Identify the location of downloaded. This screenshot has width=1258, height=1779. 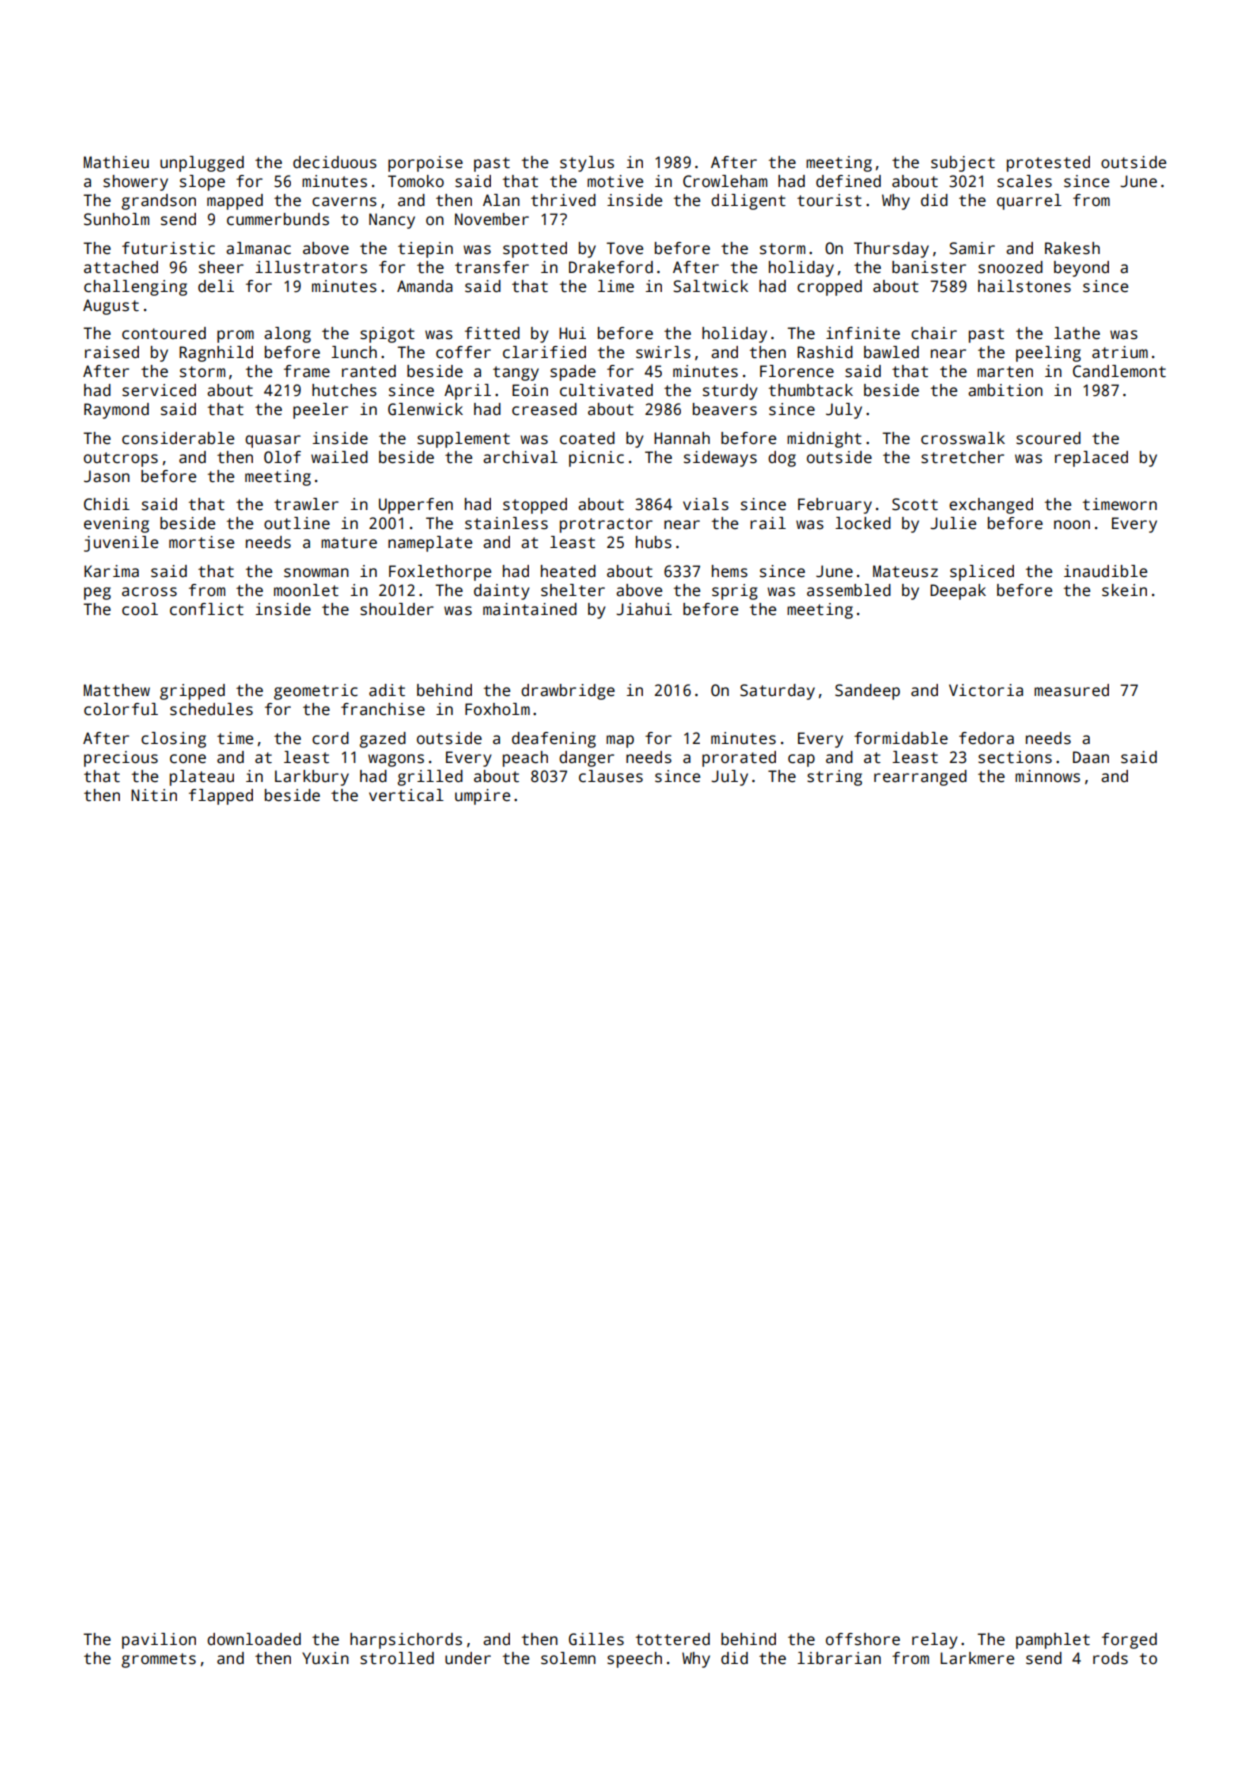
(254, 1639).
